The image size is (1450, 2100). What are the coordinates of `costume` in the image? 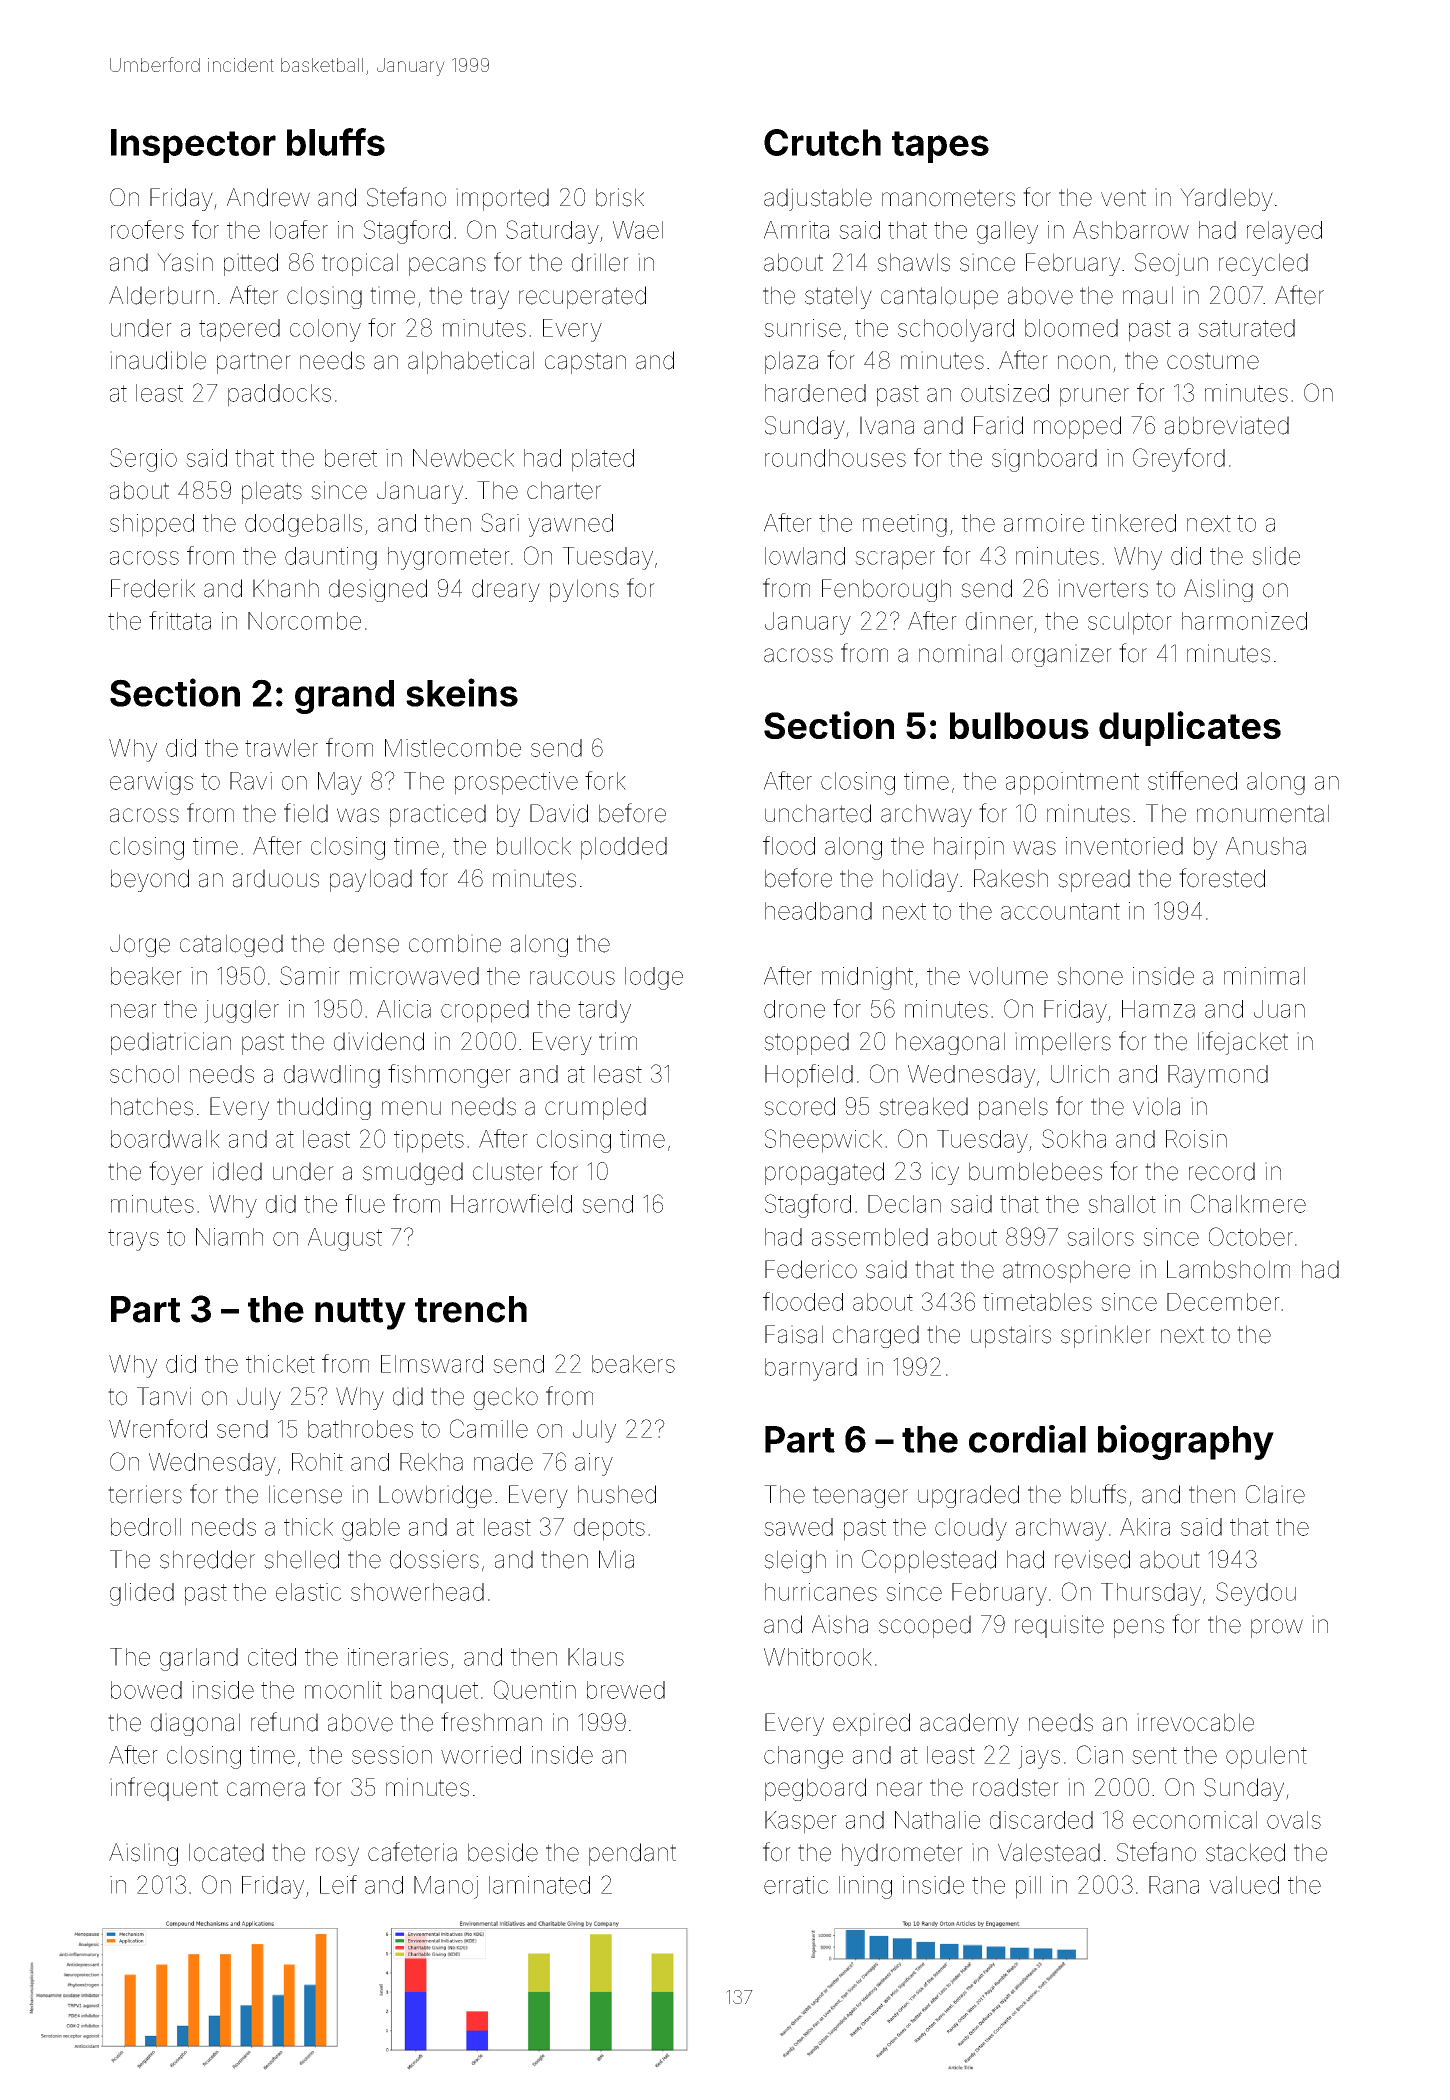 It's located at (1213, 361).
